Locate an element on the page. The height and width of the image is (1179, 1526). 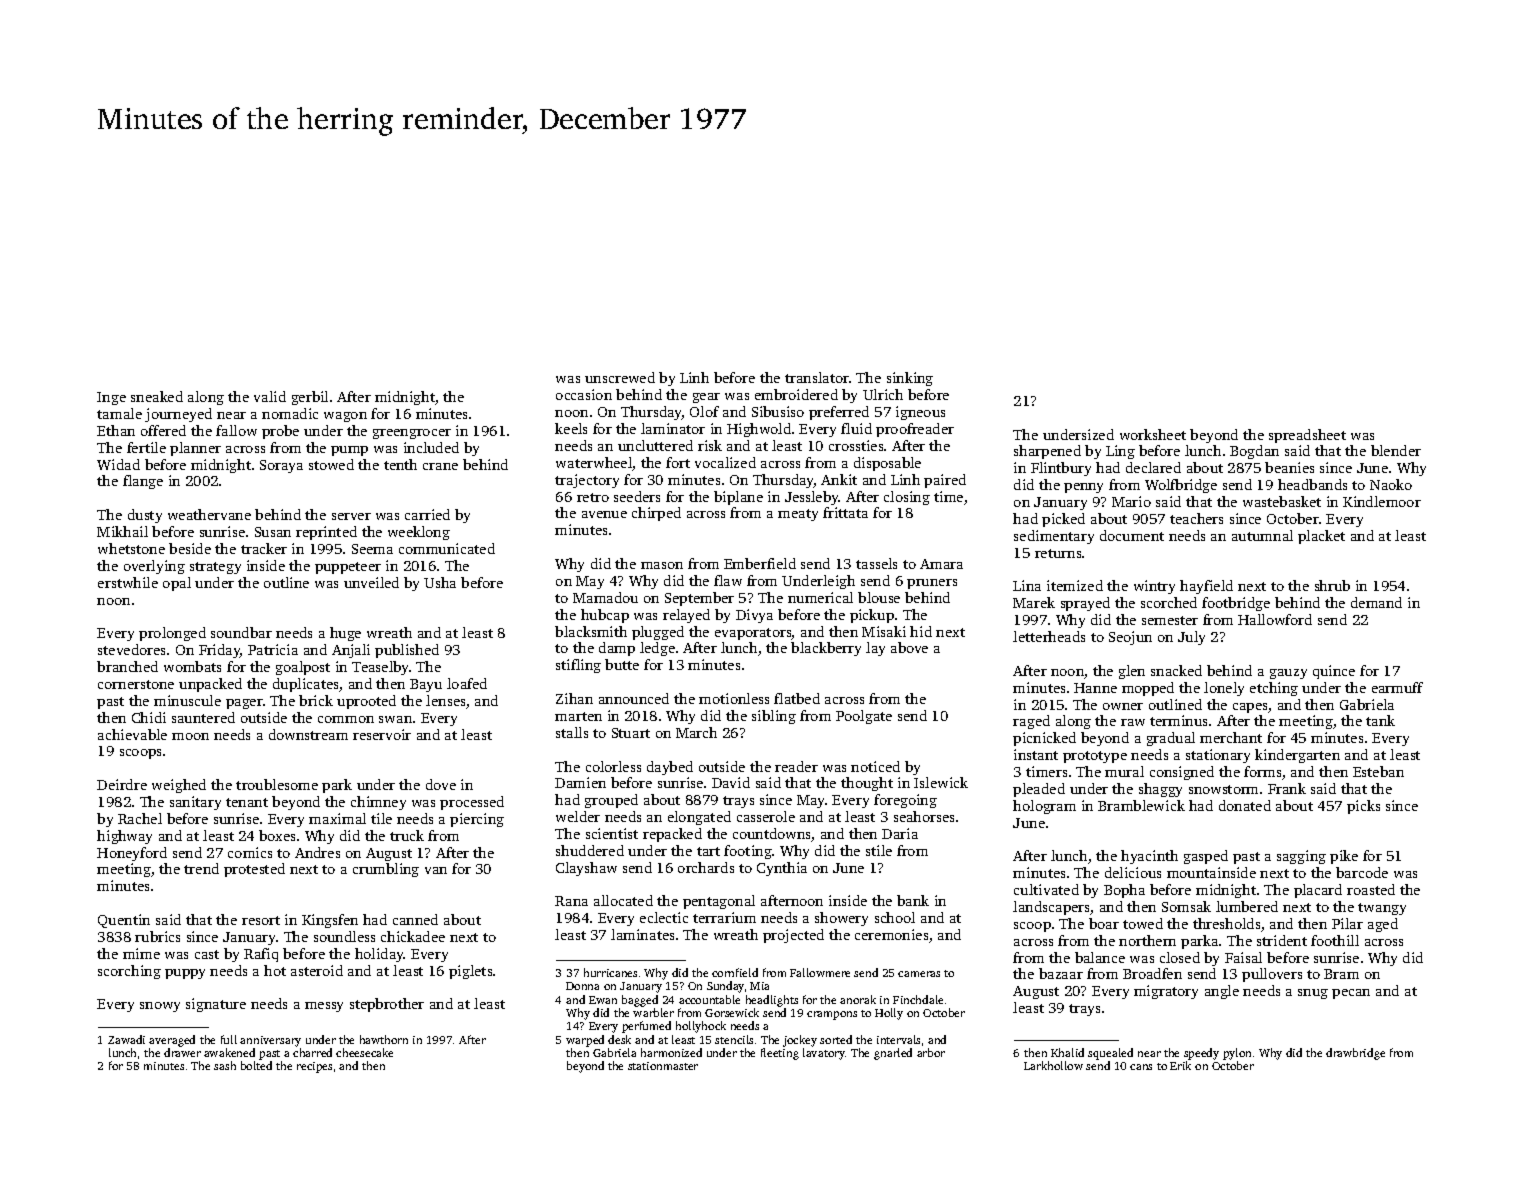
Zawadi is located at coordinates (126, 1039).
